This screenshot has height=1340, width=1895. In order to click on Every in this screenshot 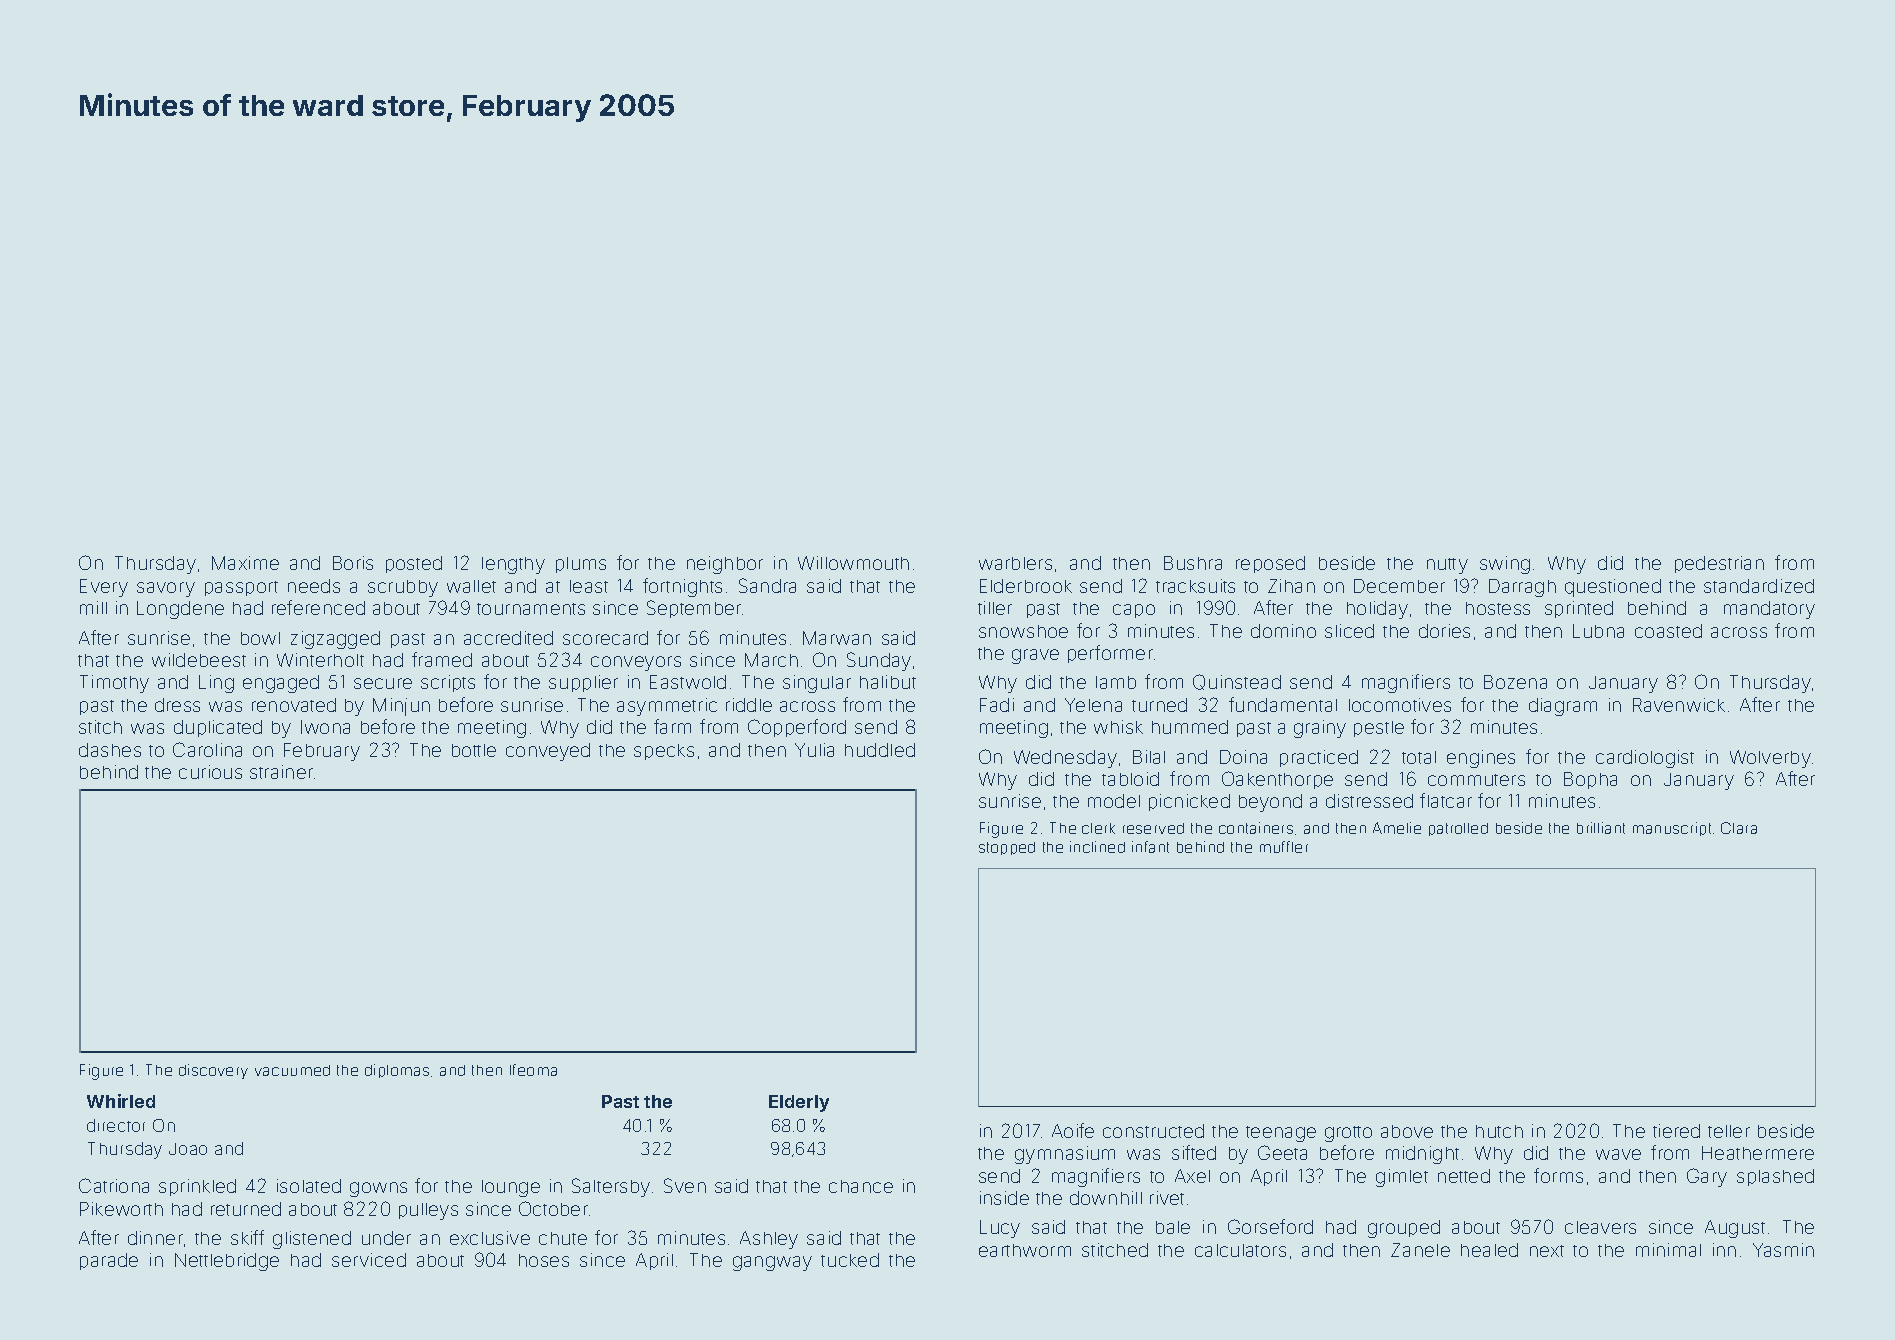, I will do `click(104, 588)`.
